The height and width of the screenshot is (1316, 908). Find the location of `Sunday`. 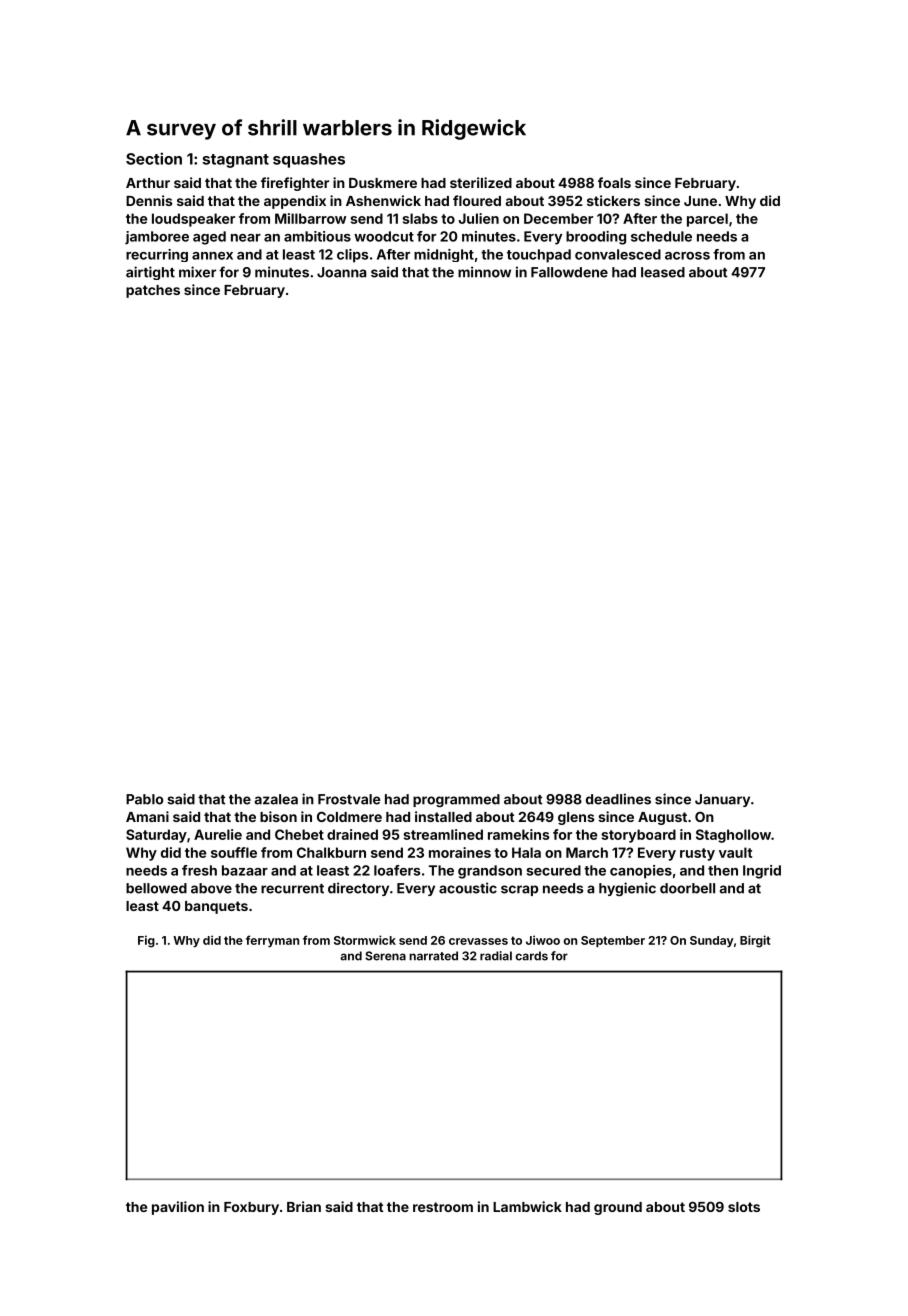

Sunday is located at coordinates (712, 941).
